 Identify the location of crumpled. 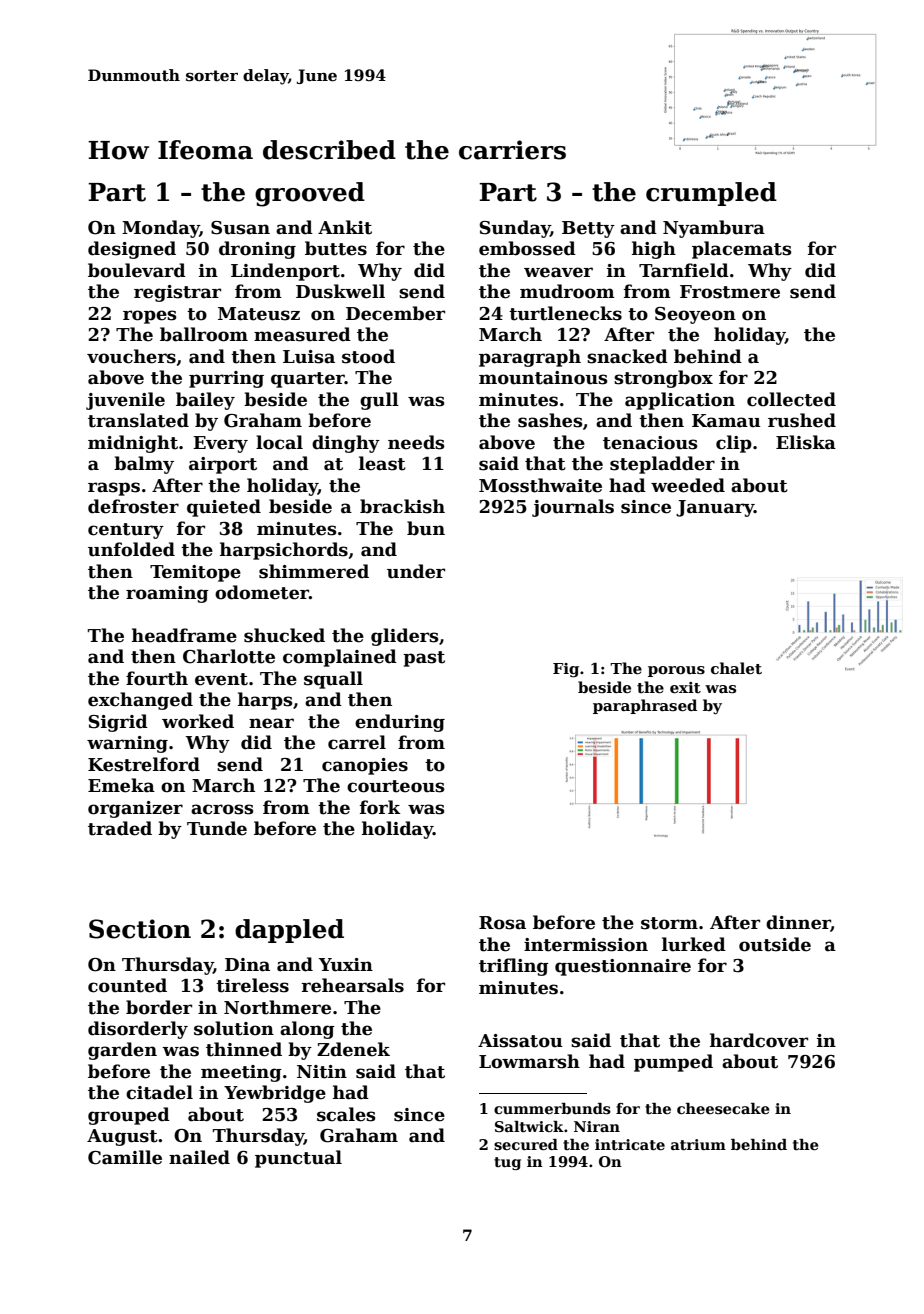
(711, 194).
